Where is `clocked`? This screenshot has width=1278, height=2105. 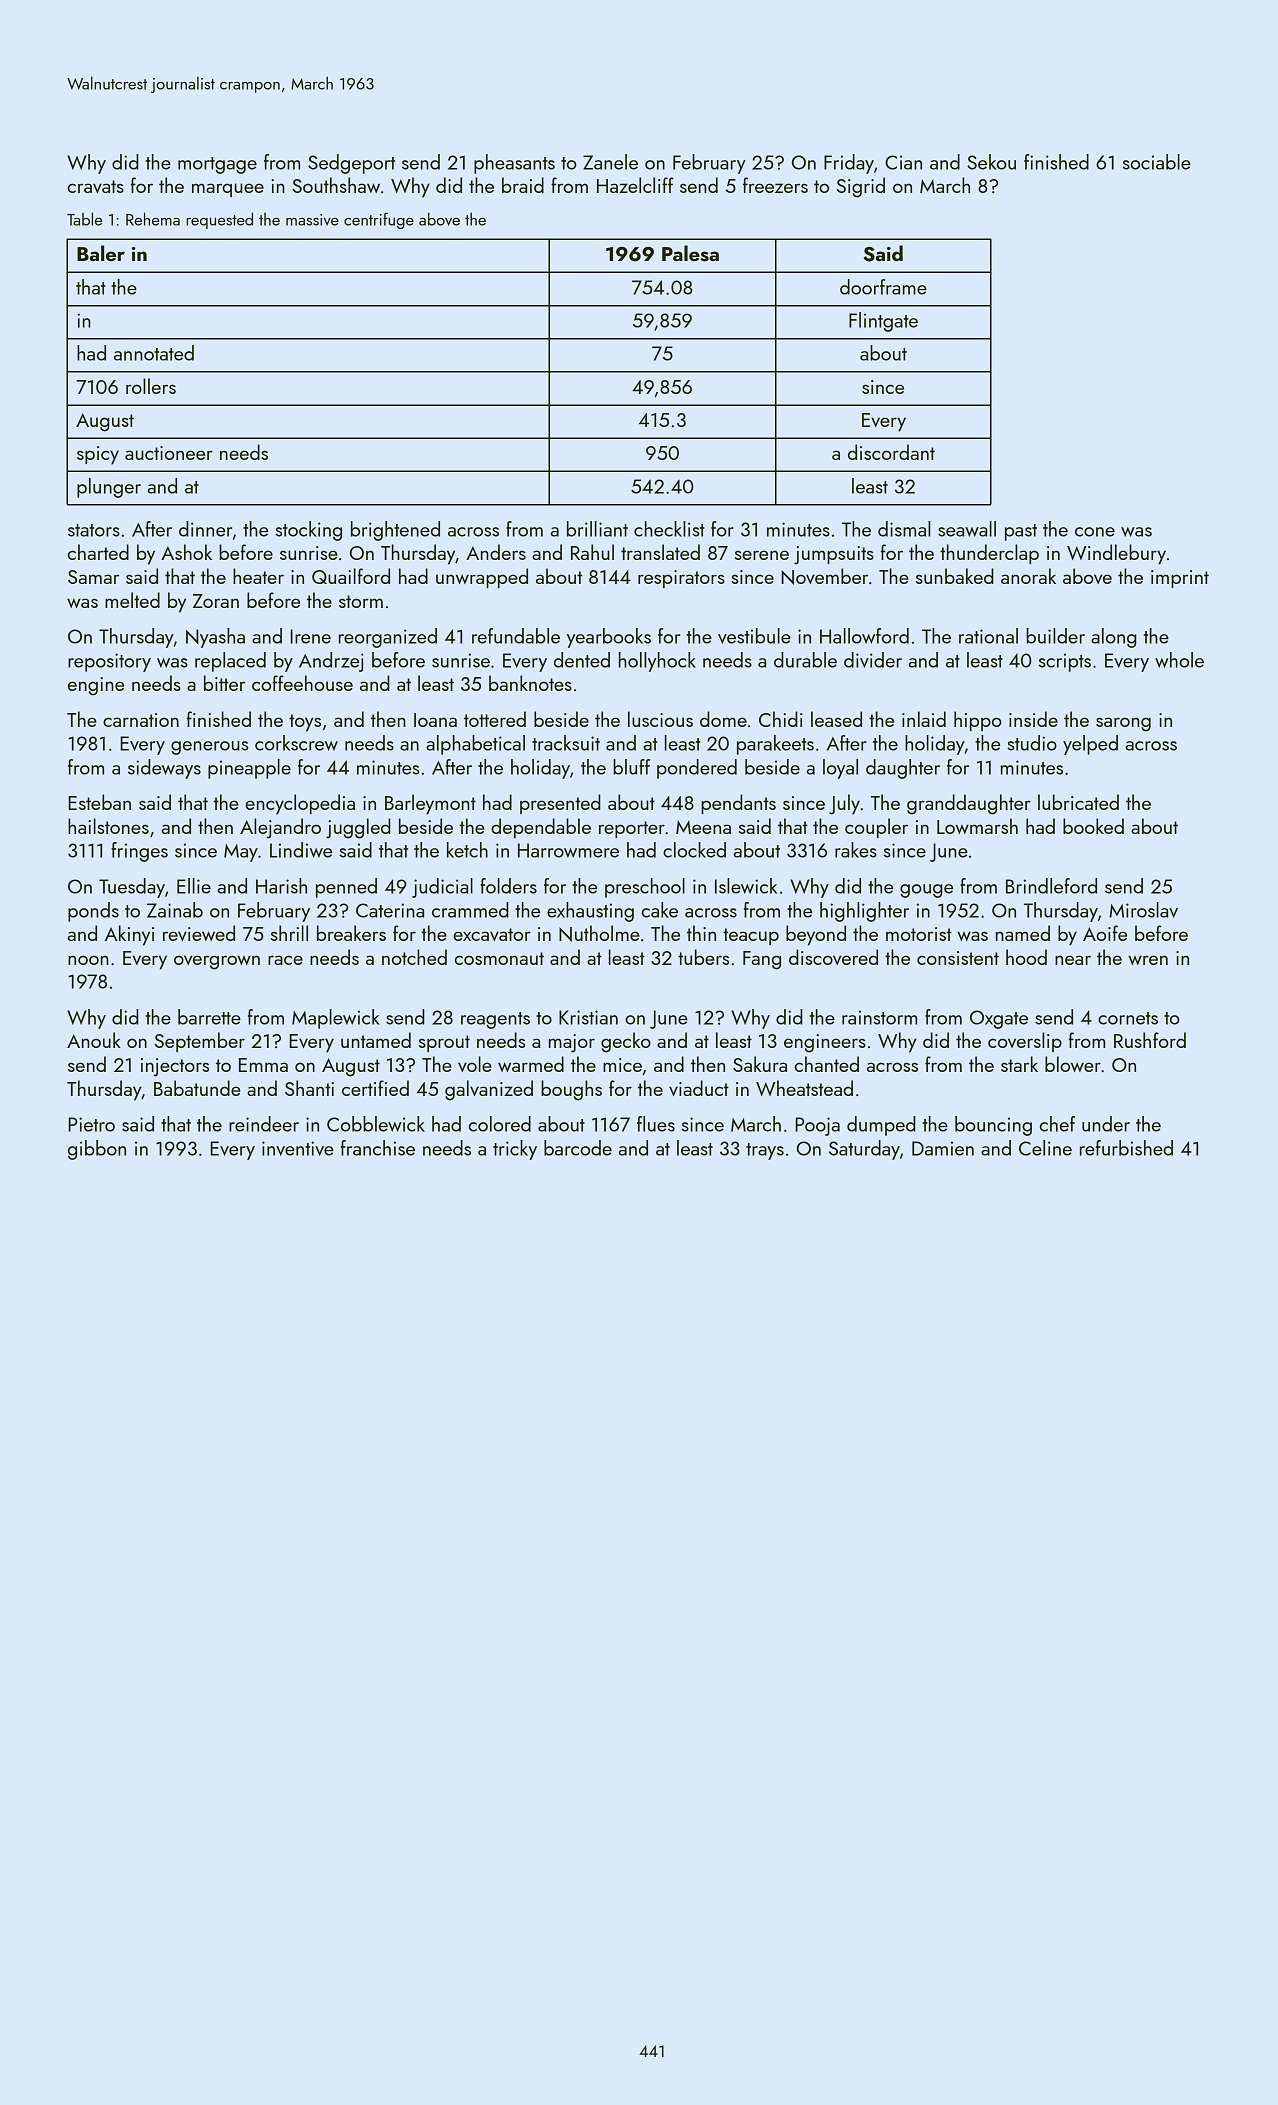 clocked is located at coordinates (694, 850).
